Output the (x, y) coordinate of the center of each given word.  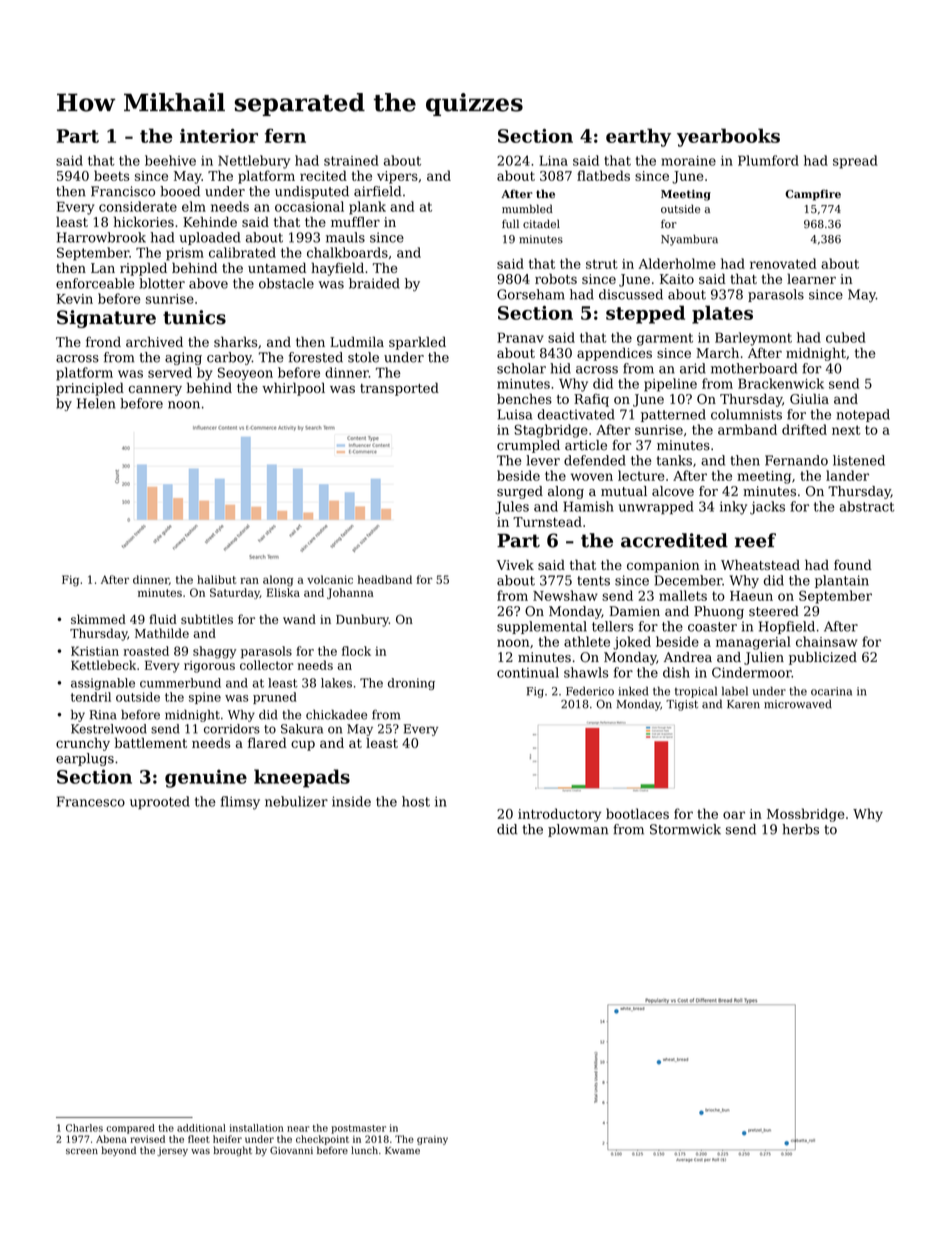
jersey (172, 1151)
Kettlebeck (103, 665)
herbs (800, 829)
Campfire (813, 195)
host (416, 801)
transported (399, 389)
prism (185, 254)
